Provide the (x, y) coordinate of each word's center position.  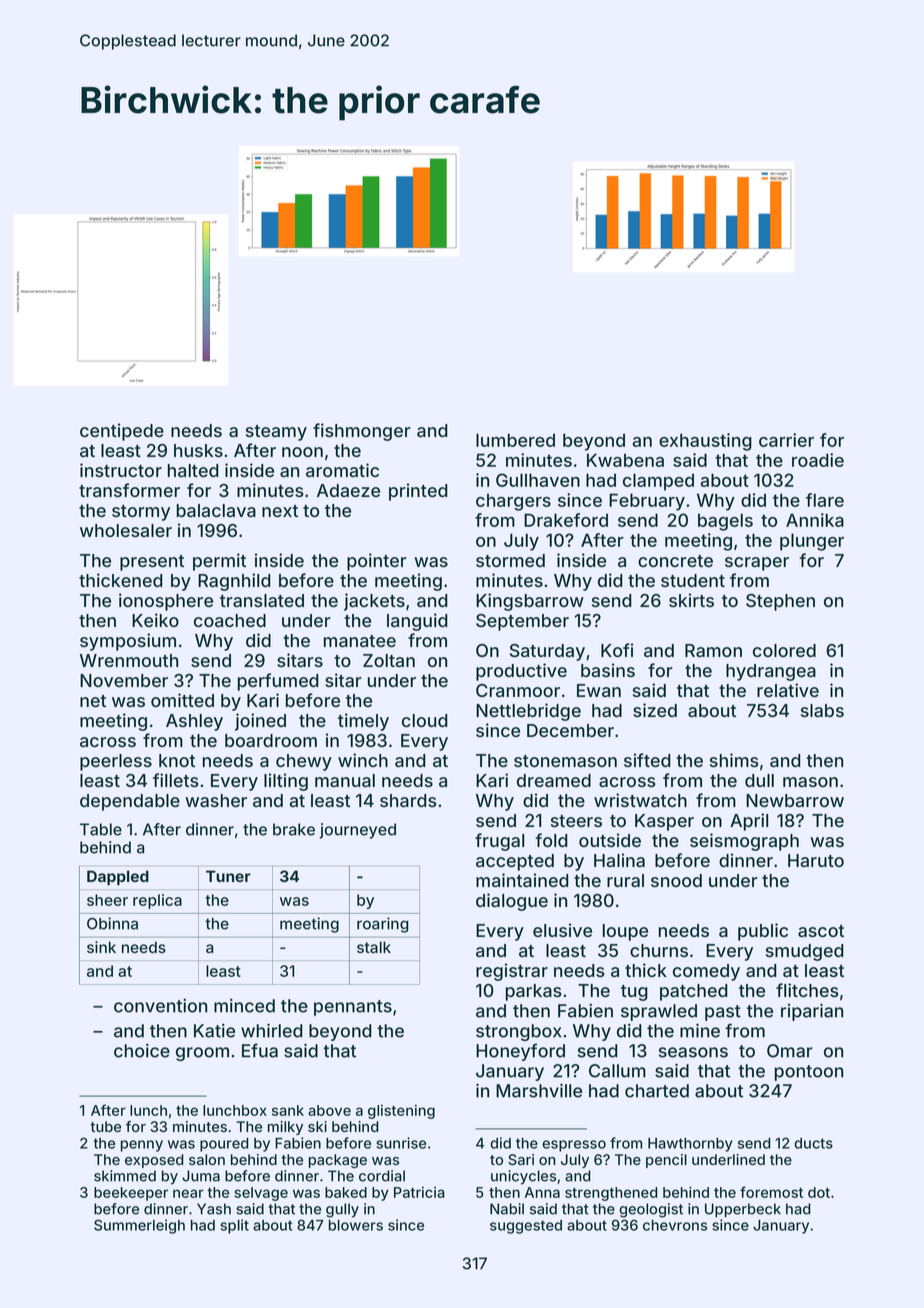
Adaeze (348, 490)
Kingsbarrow (530, 602)
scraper (757, 564)
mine (700, 1031)
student (693, 580)
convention (160, 1006)
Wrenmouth (129, 660)
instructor (121, 470)
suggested (526, 1227)
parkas (534, 992)
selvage (261, 1194)
